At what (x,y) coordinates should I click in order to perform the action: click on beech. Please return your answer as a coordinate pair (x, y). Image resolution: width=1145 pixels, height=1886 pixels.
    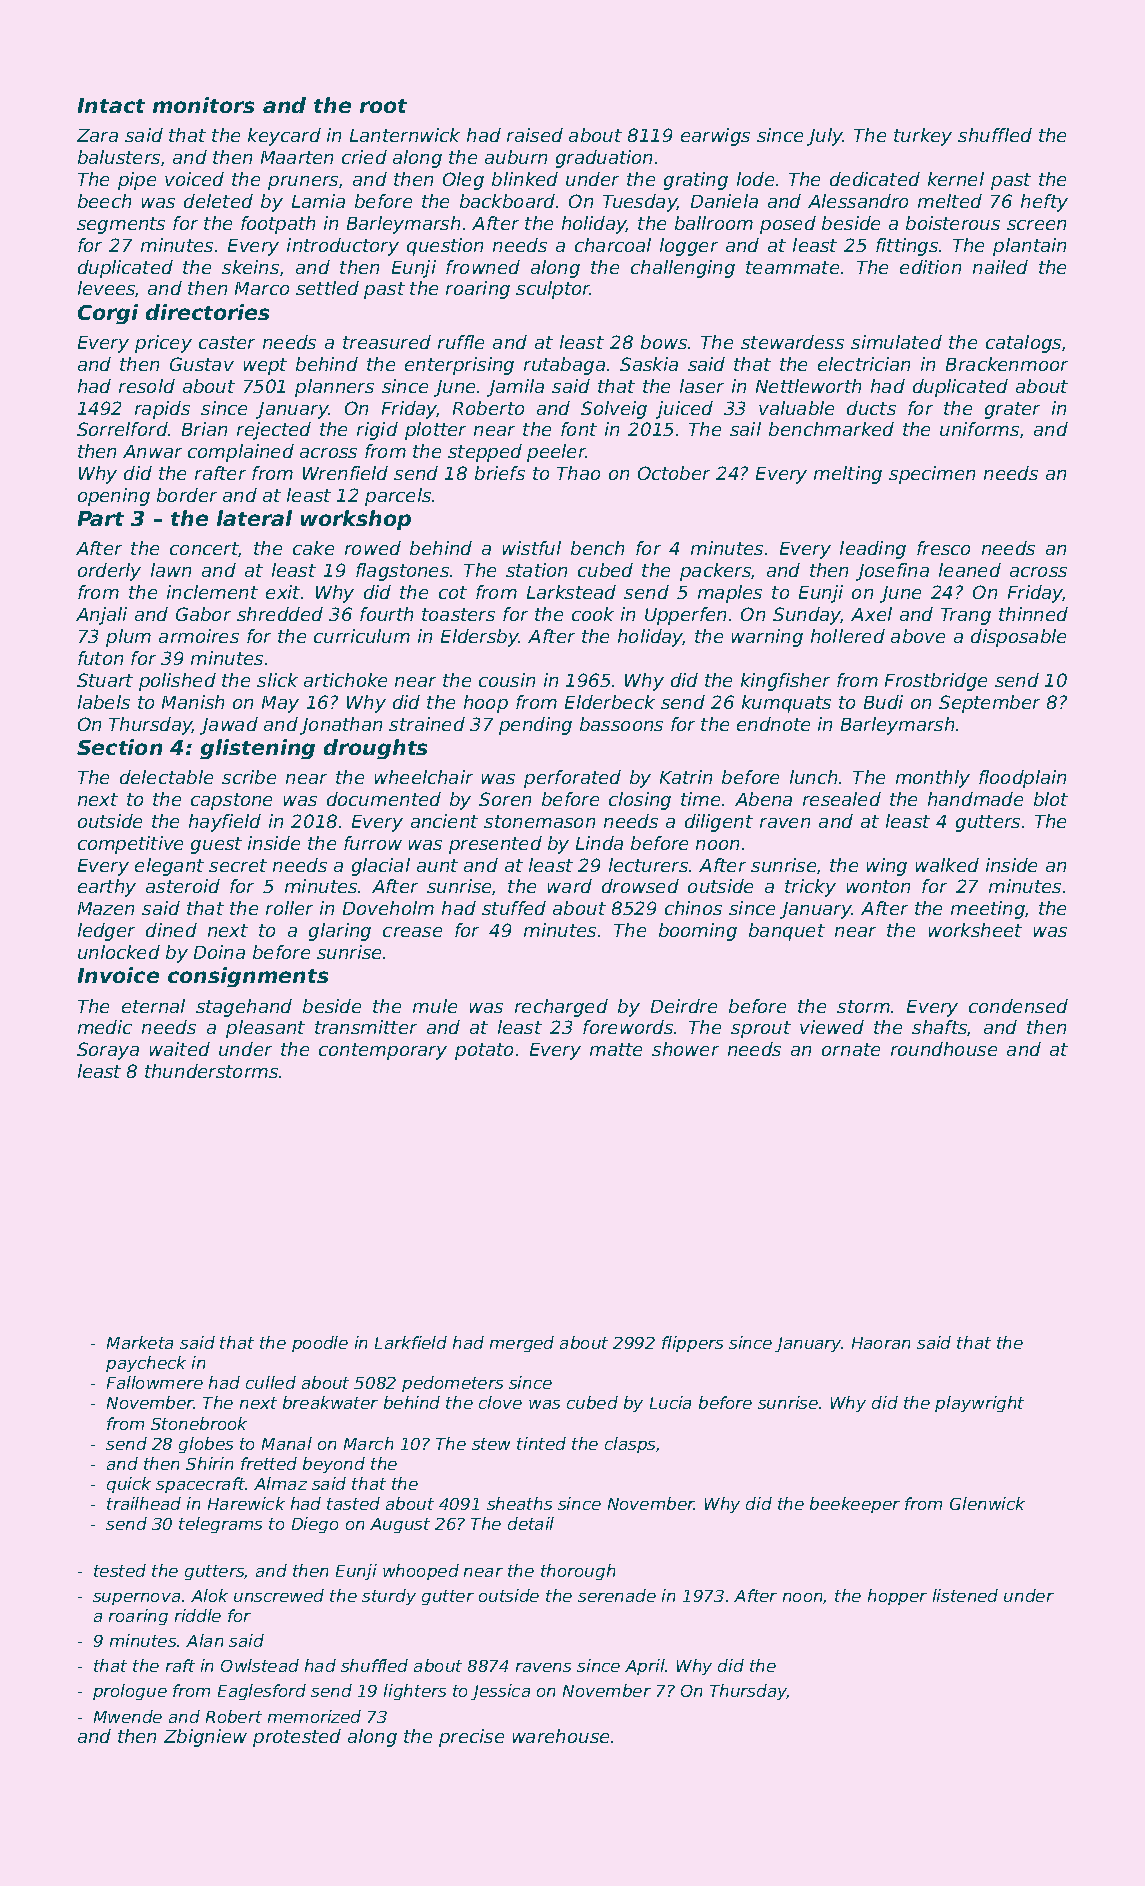
    Looking at the image, I should click on (104, 201).
